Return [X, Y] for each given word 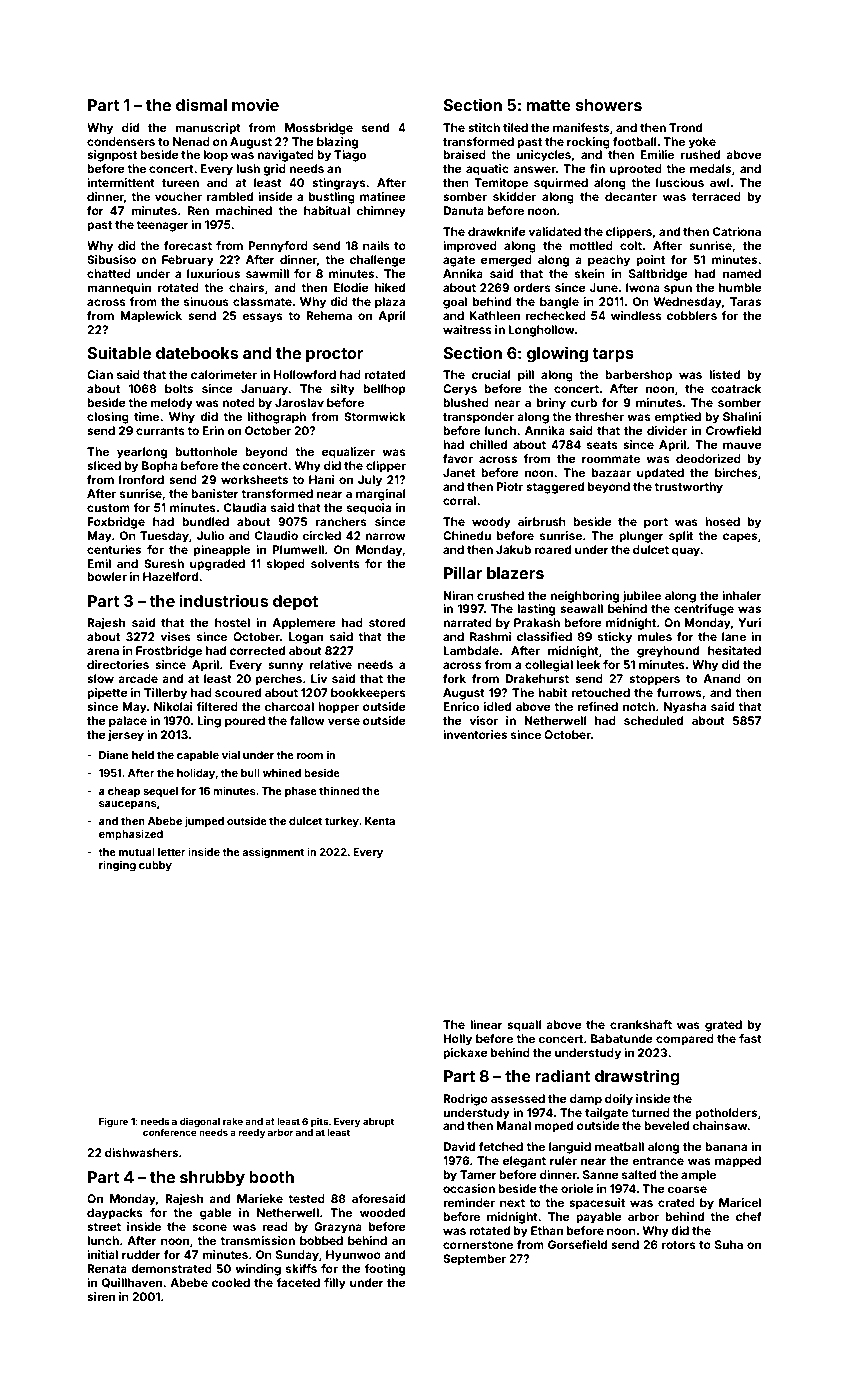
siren [101, 1296]
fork [454, 678]
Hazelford [170, 576]
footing [384, 1270]
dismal [201, 104]
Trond [685, 127]
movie [255, 104]
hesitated [734, 650]
